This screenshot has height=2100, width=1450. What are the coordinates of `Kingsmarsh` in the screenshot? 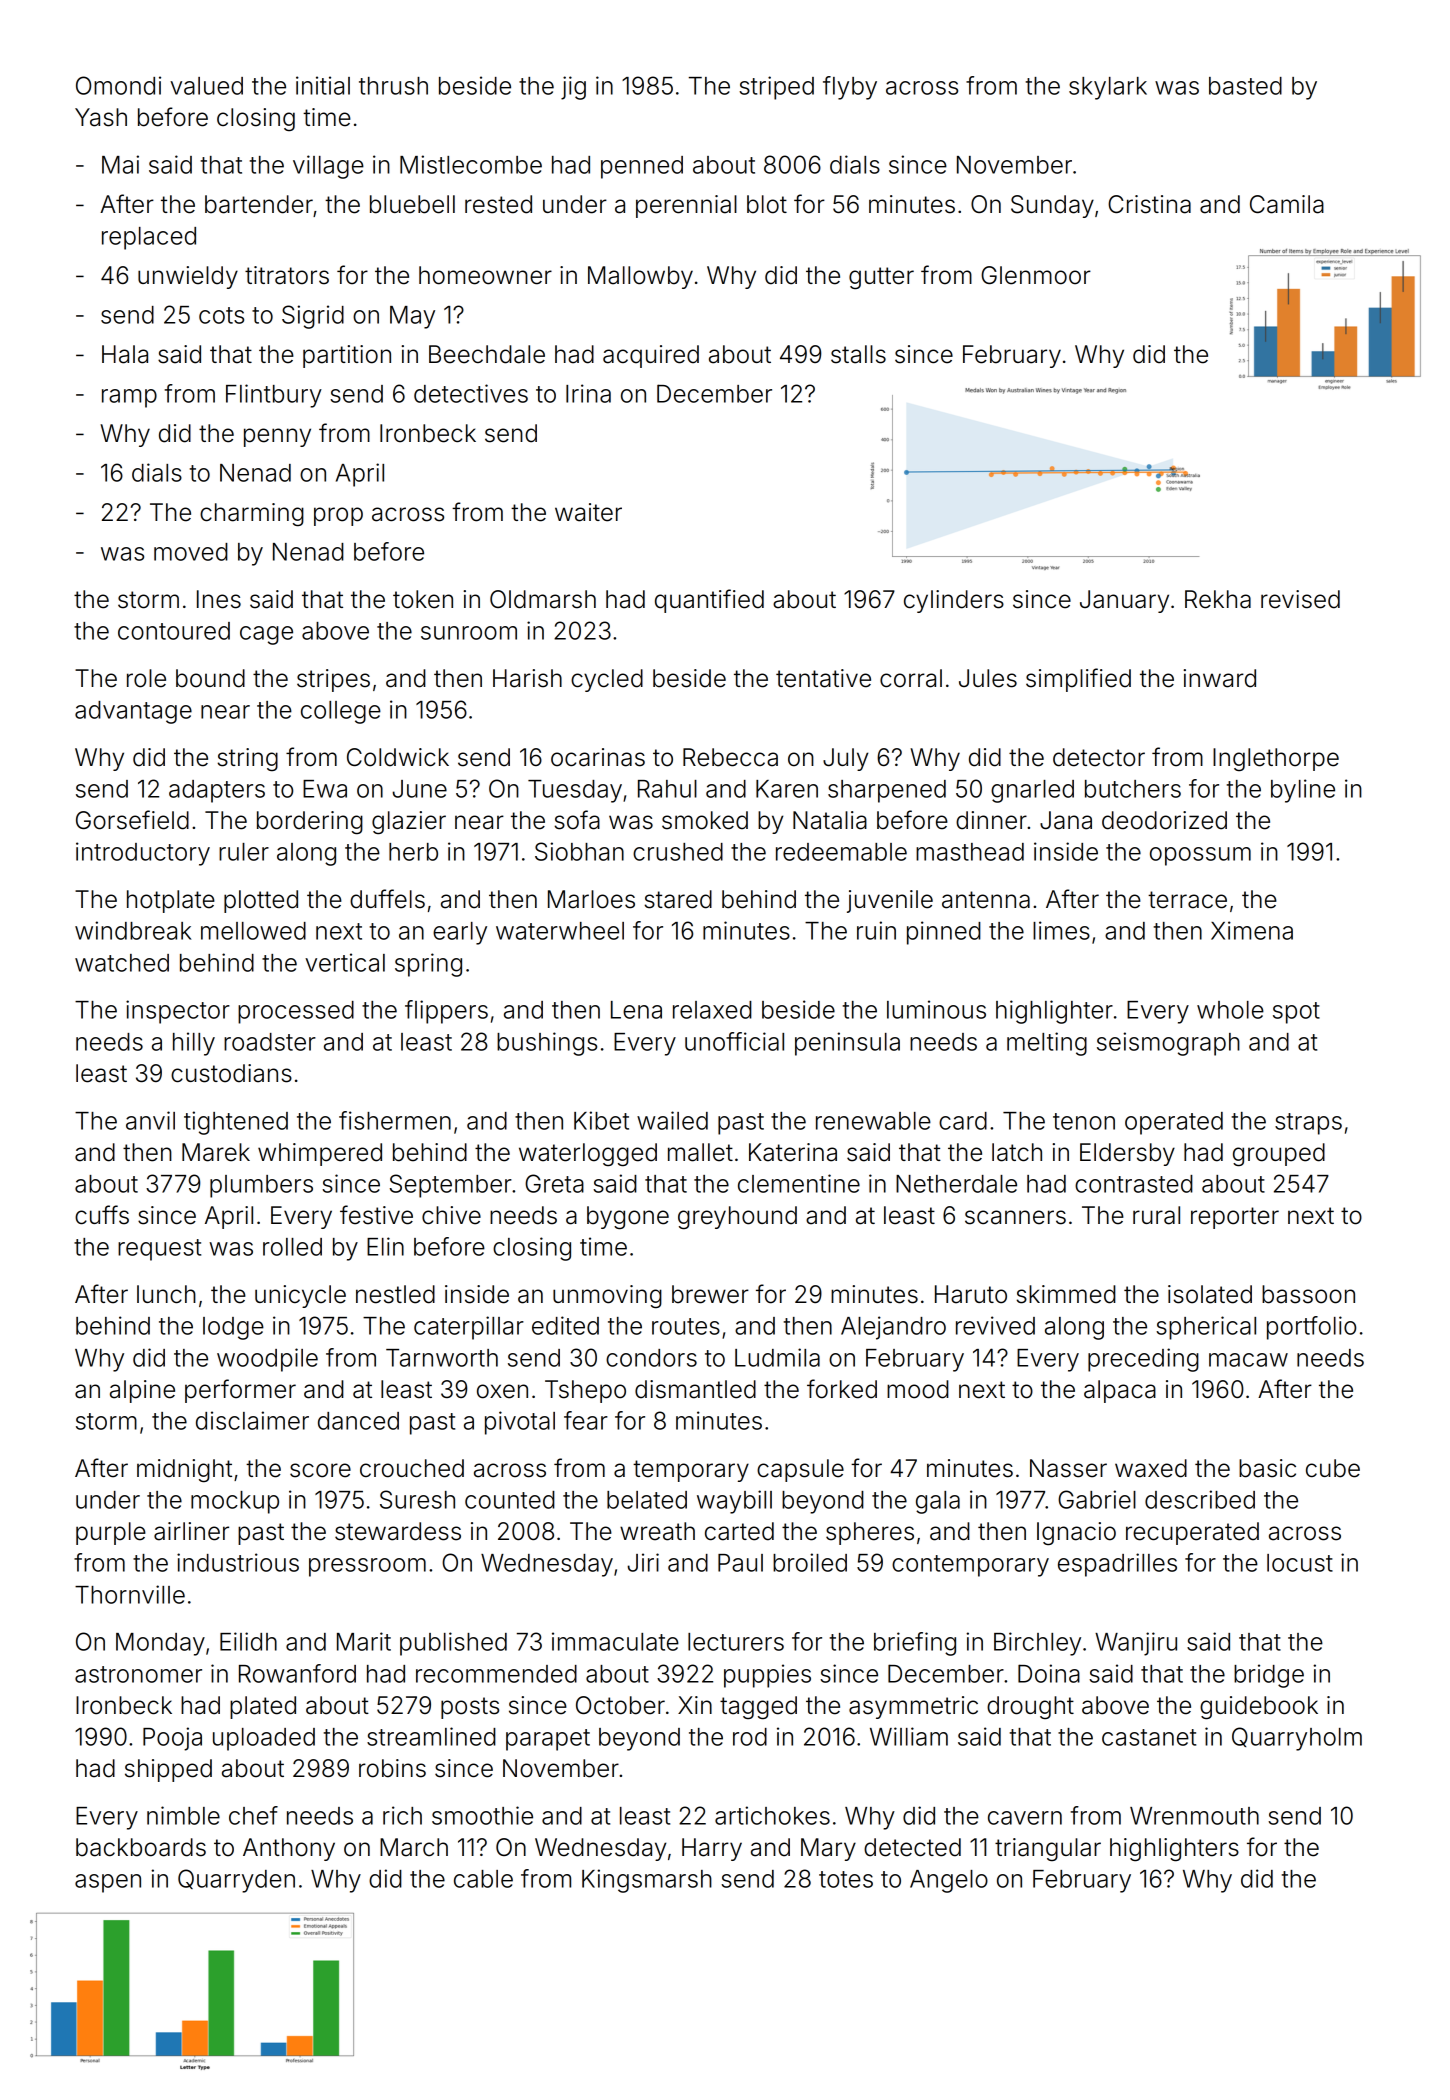 It's located at (647, 1881).
